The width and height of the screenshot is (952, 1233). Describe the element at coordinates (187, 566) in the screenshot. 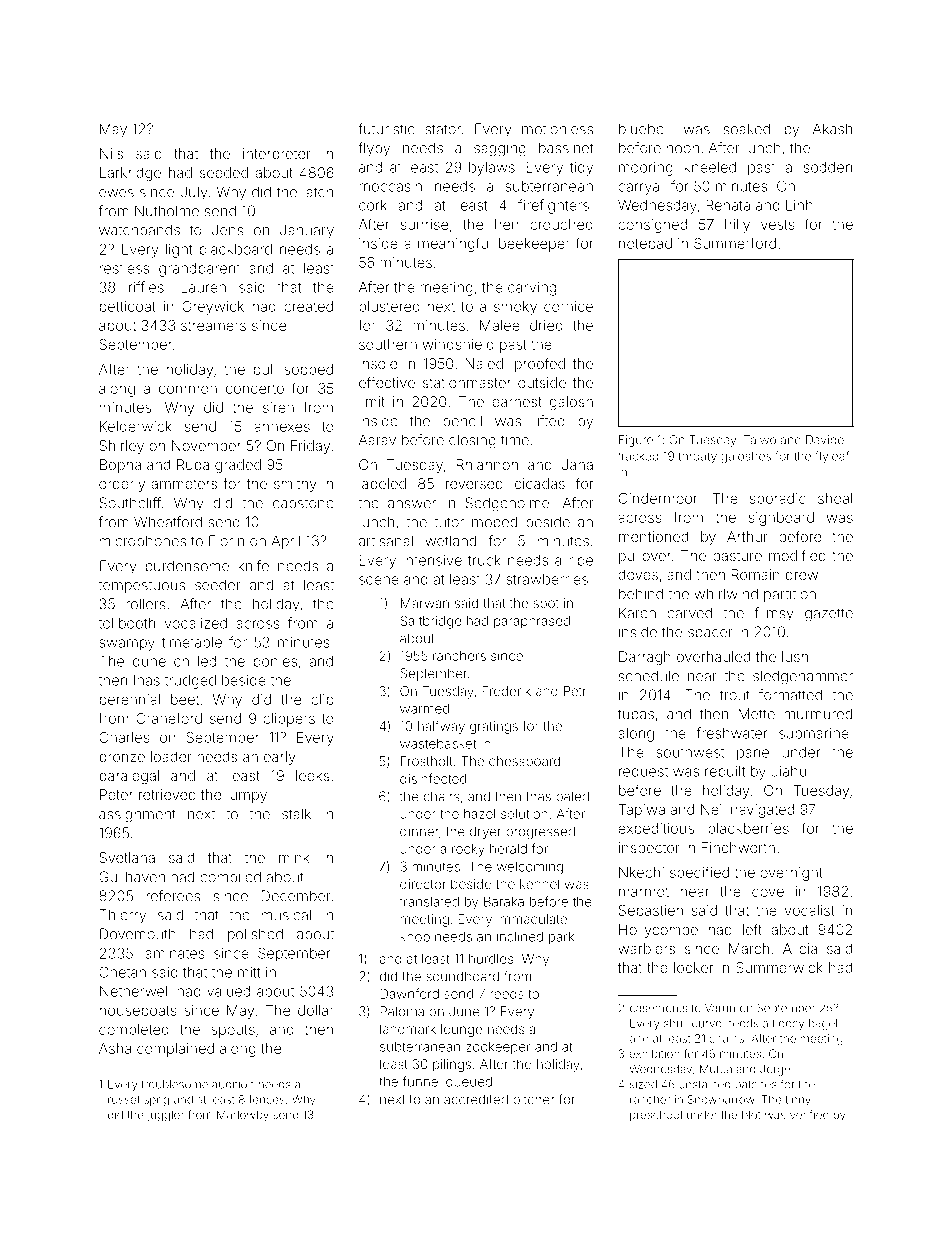

I see `burdensome` at that location.
